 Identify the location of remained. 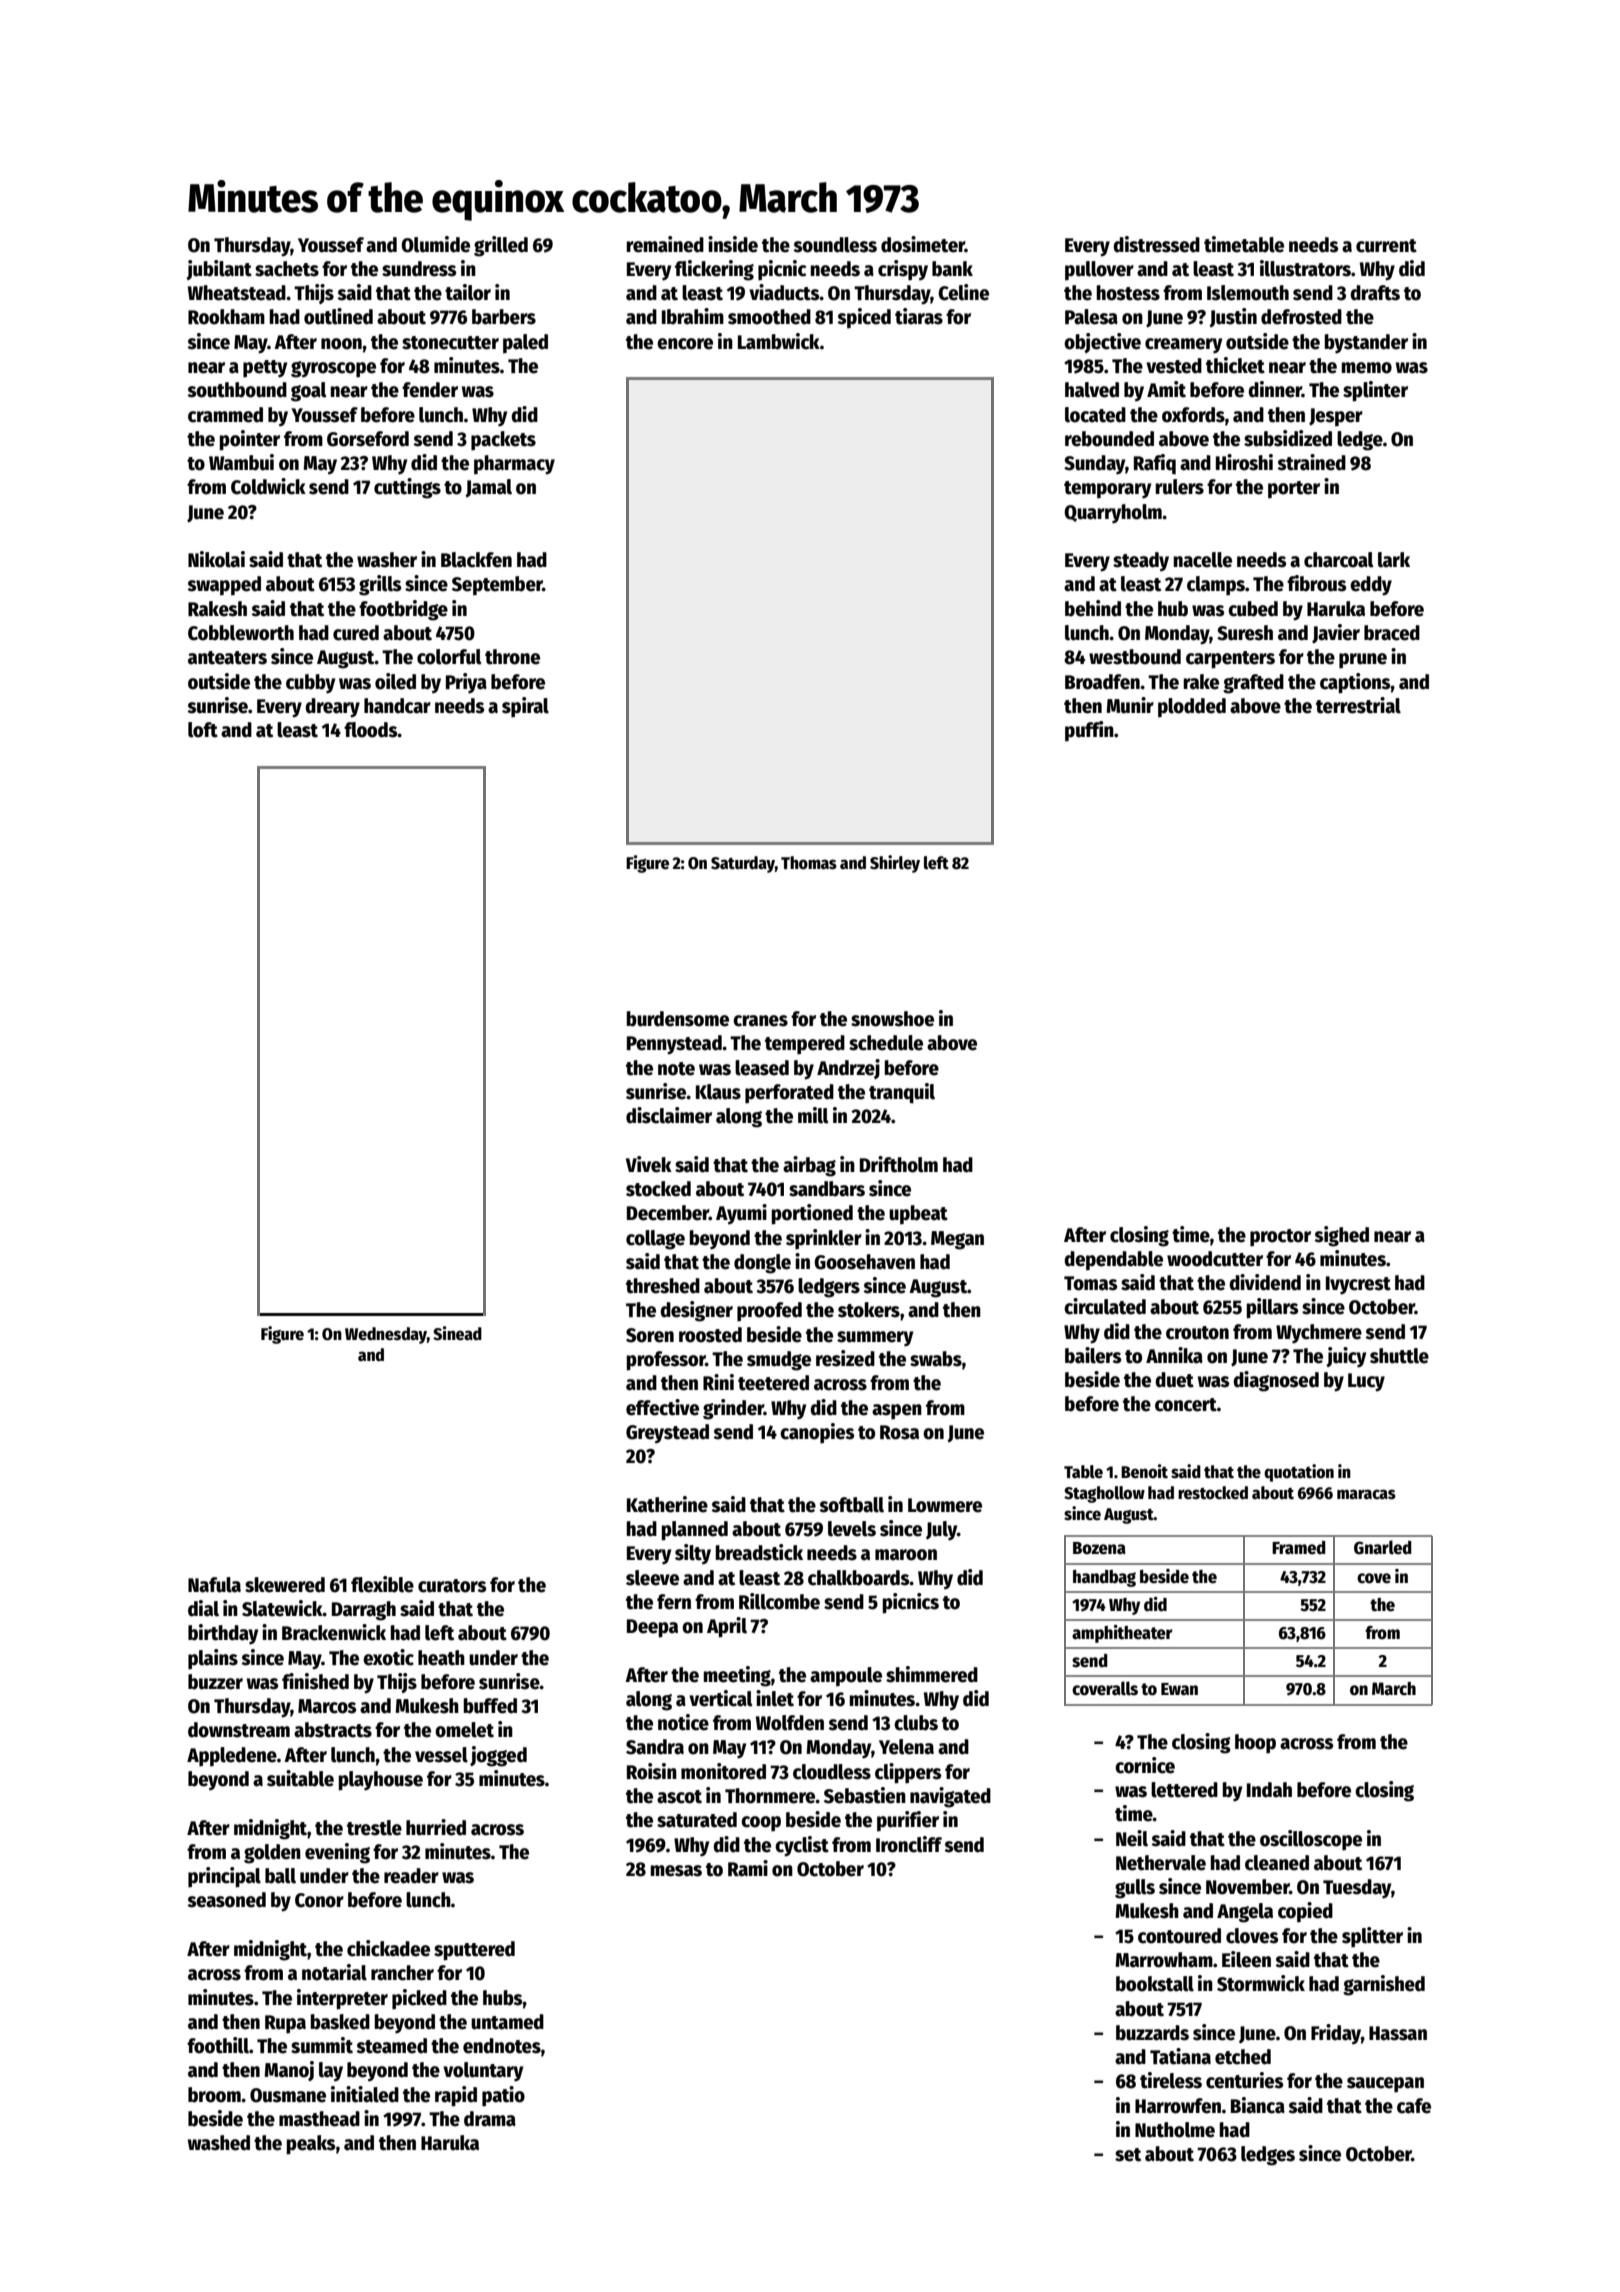
(665, 244).
